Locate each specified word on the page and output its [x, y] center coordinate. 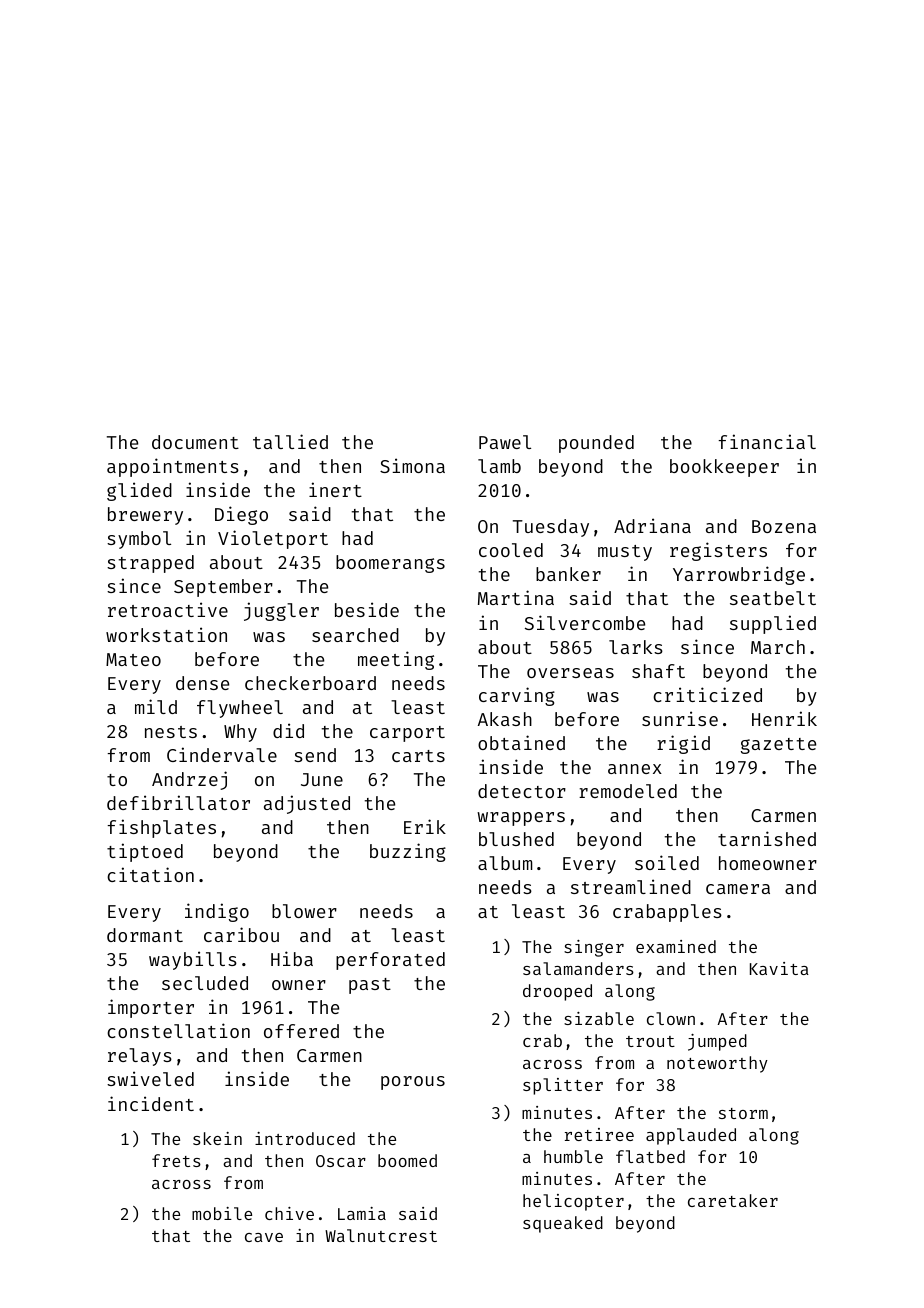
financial [767, 441]
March [778, 647]
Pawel [505, 442]
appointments [173, 467]
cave [264, 1237]
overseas [570, 673]
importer [151, 1008]
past [370, 986]
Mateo [133, 659]
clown [671, 1018]
